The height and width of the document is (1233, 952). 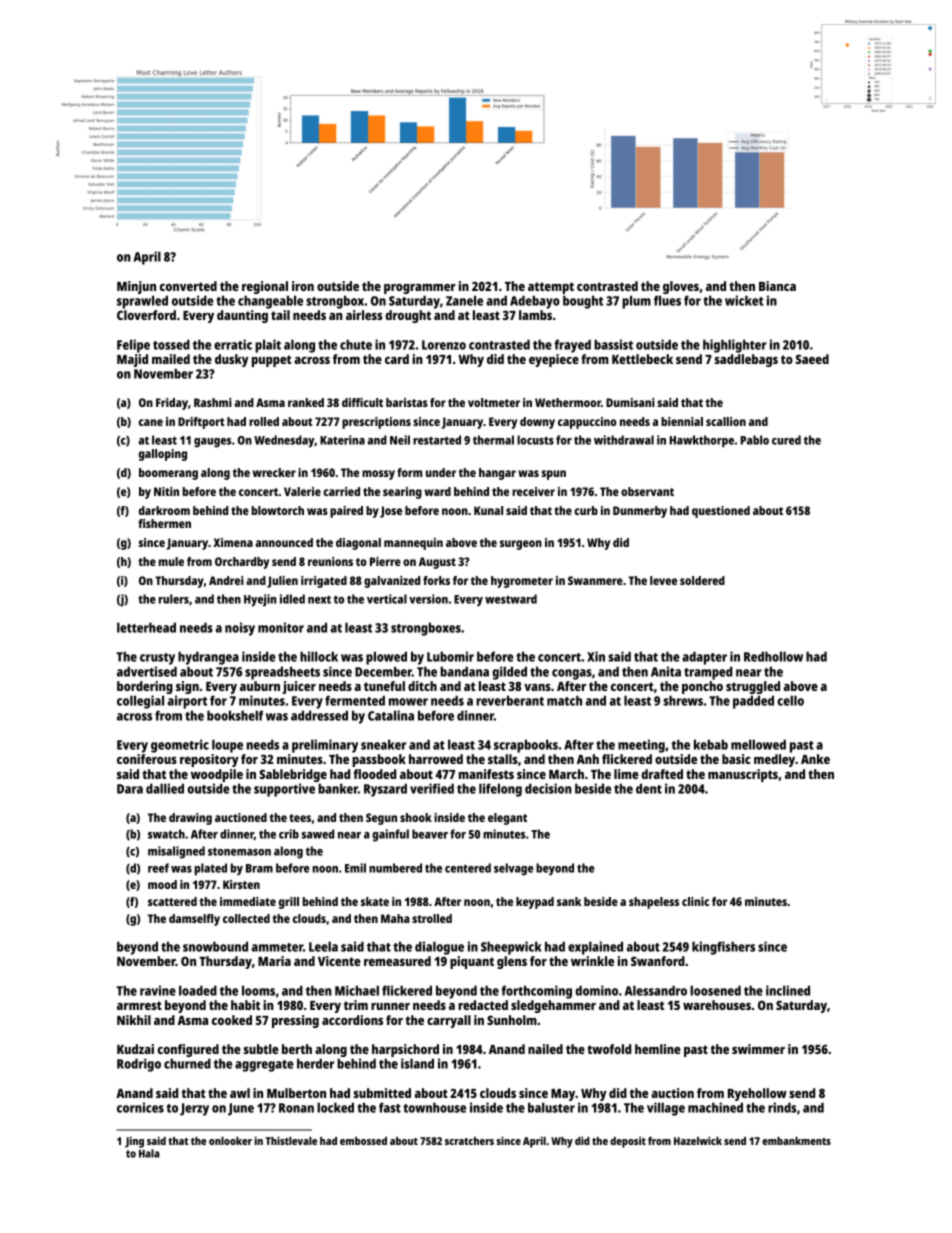 What do you see at coordinates (397, 359) in the document?
I see `card` at bounding box center [397, 359].
